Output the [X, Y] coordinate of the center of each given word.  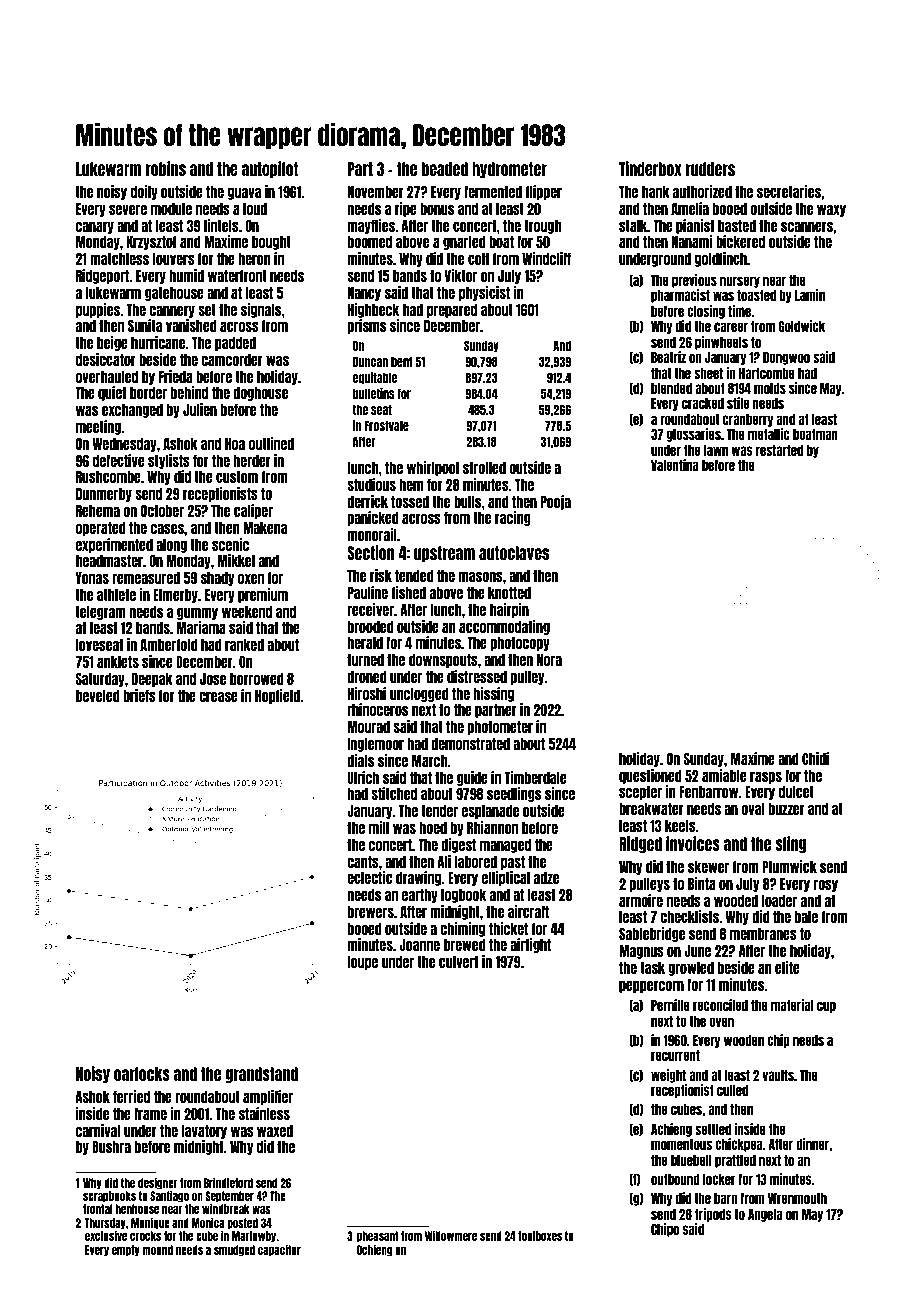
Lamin [810, 295]
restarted [779, 450]
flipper [544, 192]
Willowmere [451, 1235]
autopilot [270, 169]
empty [126, 1251]
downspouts [443, 661]
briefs [139, 695]
